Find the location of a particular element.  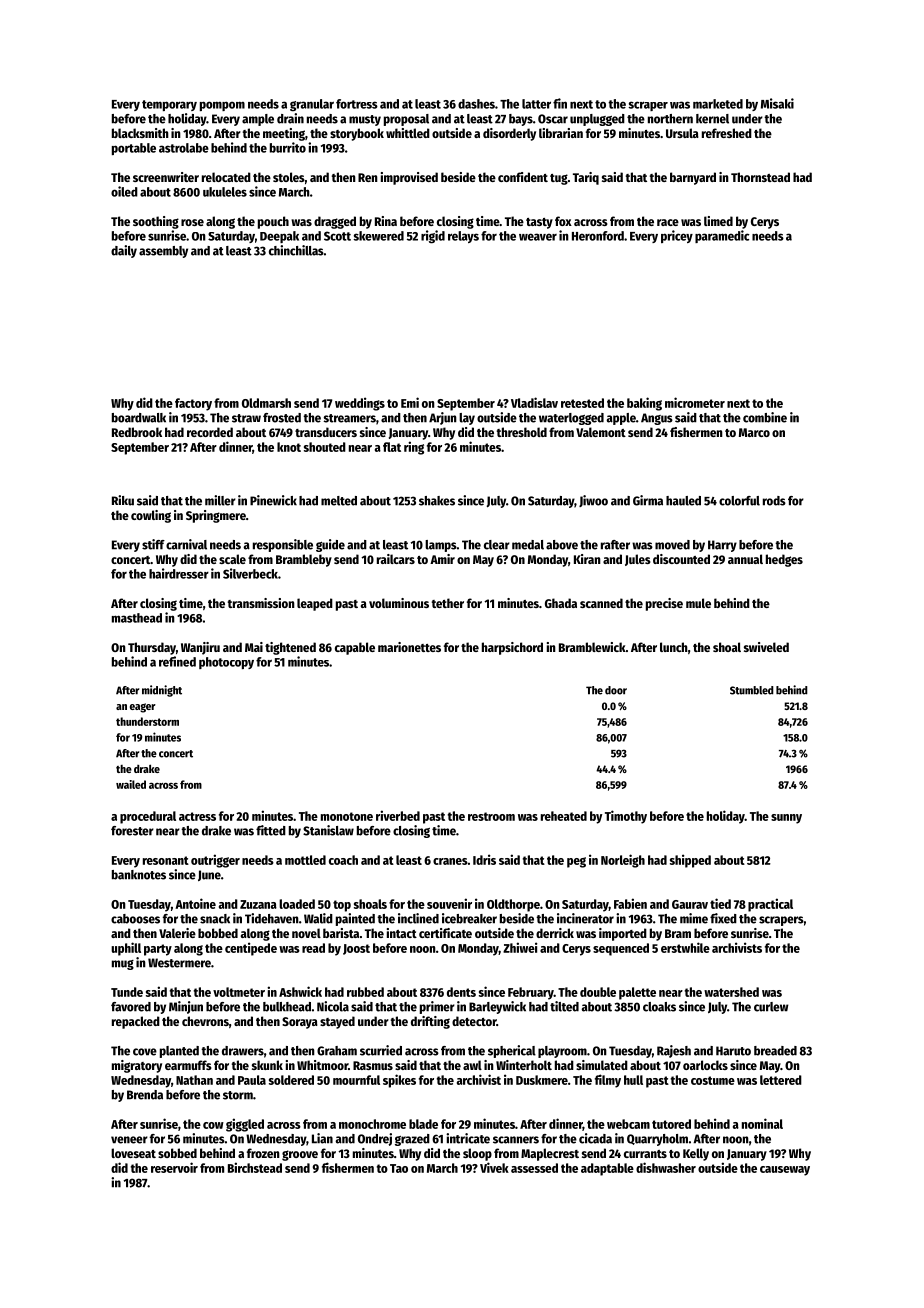

Wanjiru is located at coordinates (200, 648).
